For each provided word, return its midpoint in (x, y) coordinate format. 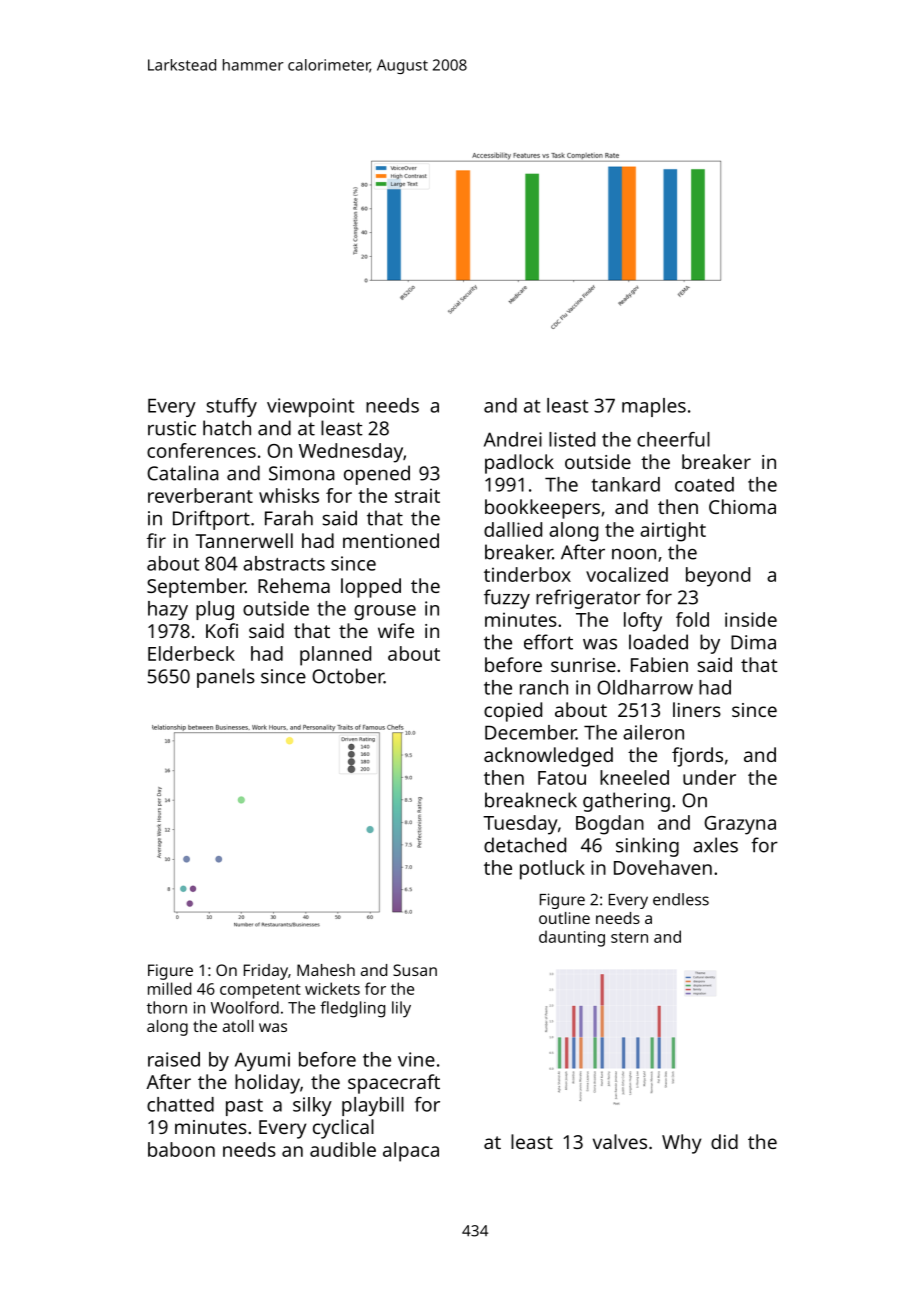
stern (629, 937)
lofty (643, 622)
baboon (181, 1149)
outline (564, 918)
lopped (371, 588)
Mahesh (326, 970)
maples (654, 407)
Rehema (294, 585)
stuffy (231, 407)
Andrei (513, 439)
